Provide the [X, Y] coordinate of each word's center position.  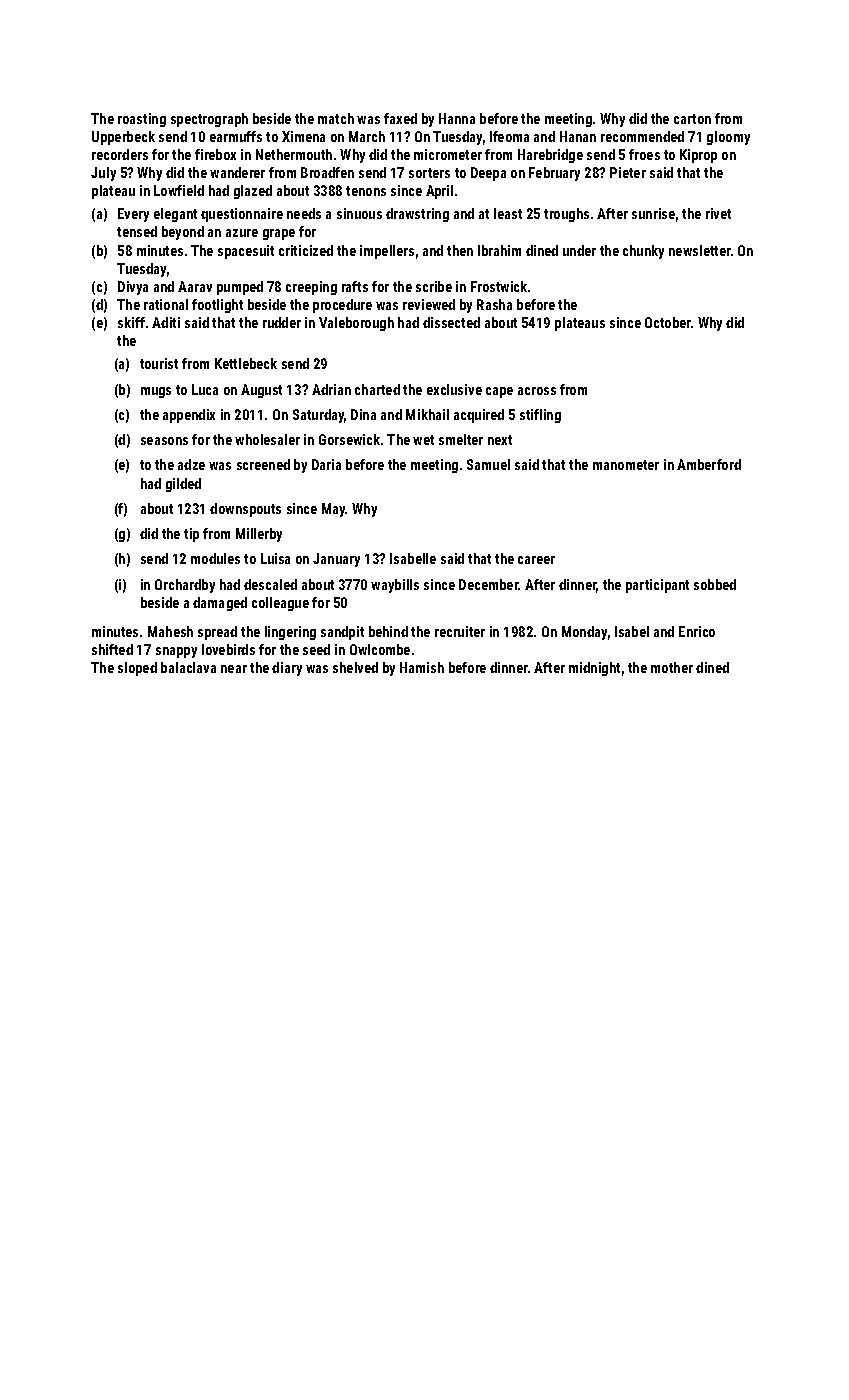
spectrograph [209, 120]
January [336, 560]
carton [692, 119]
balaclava [188, 667]
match [336, 118]
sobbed [715, 584]
